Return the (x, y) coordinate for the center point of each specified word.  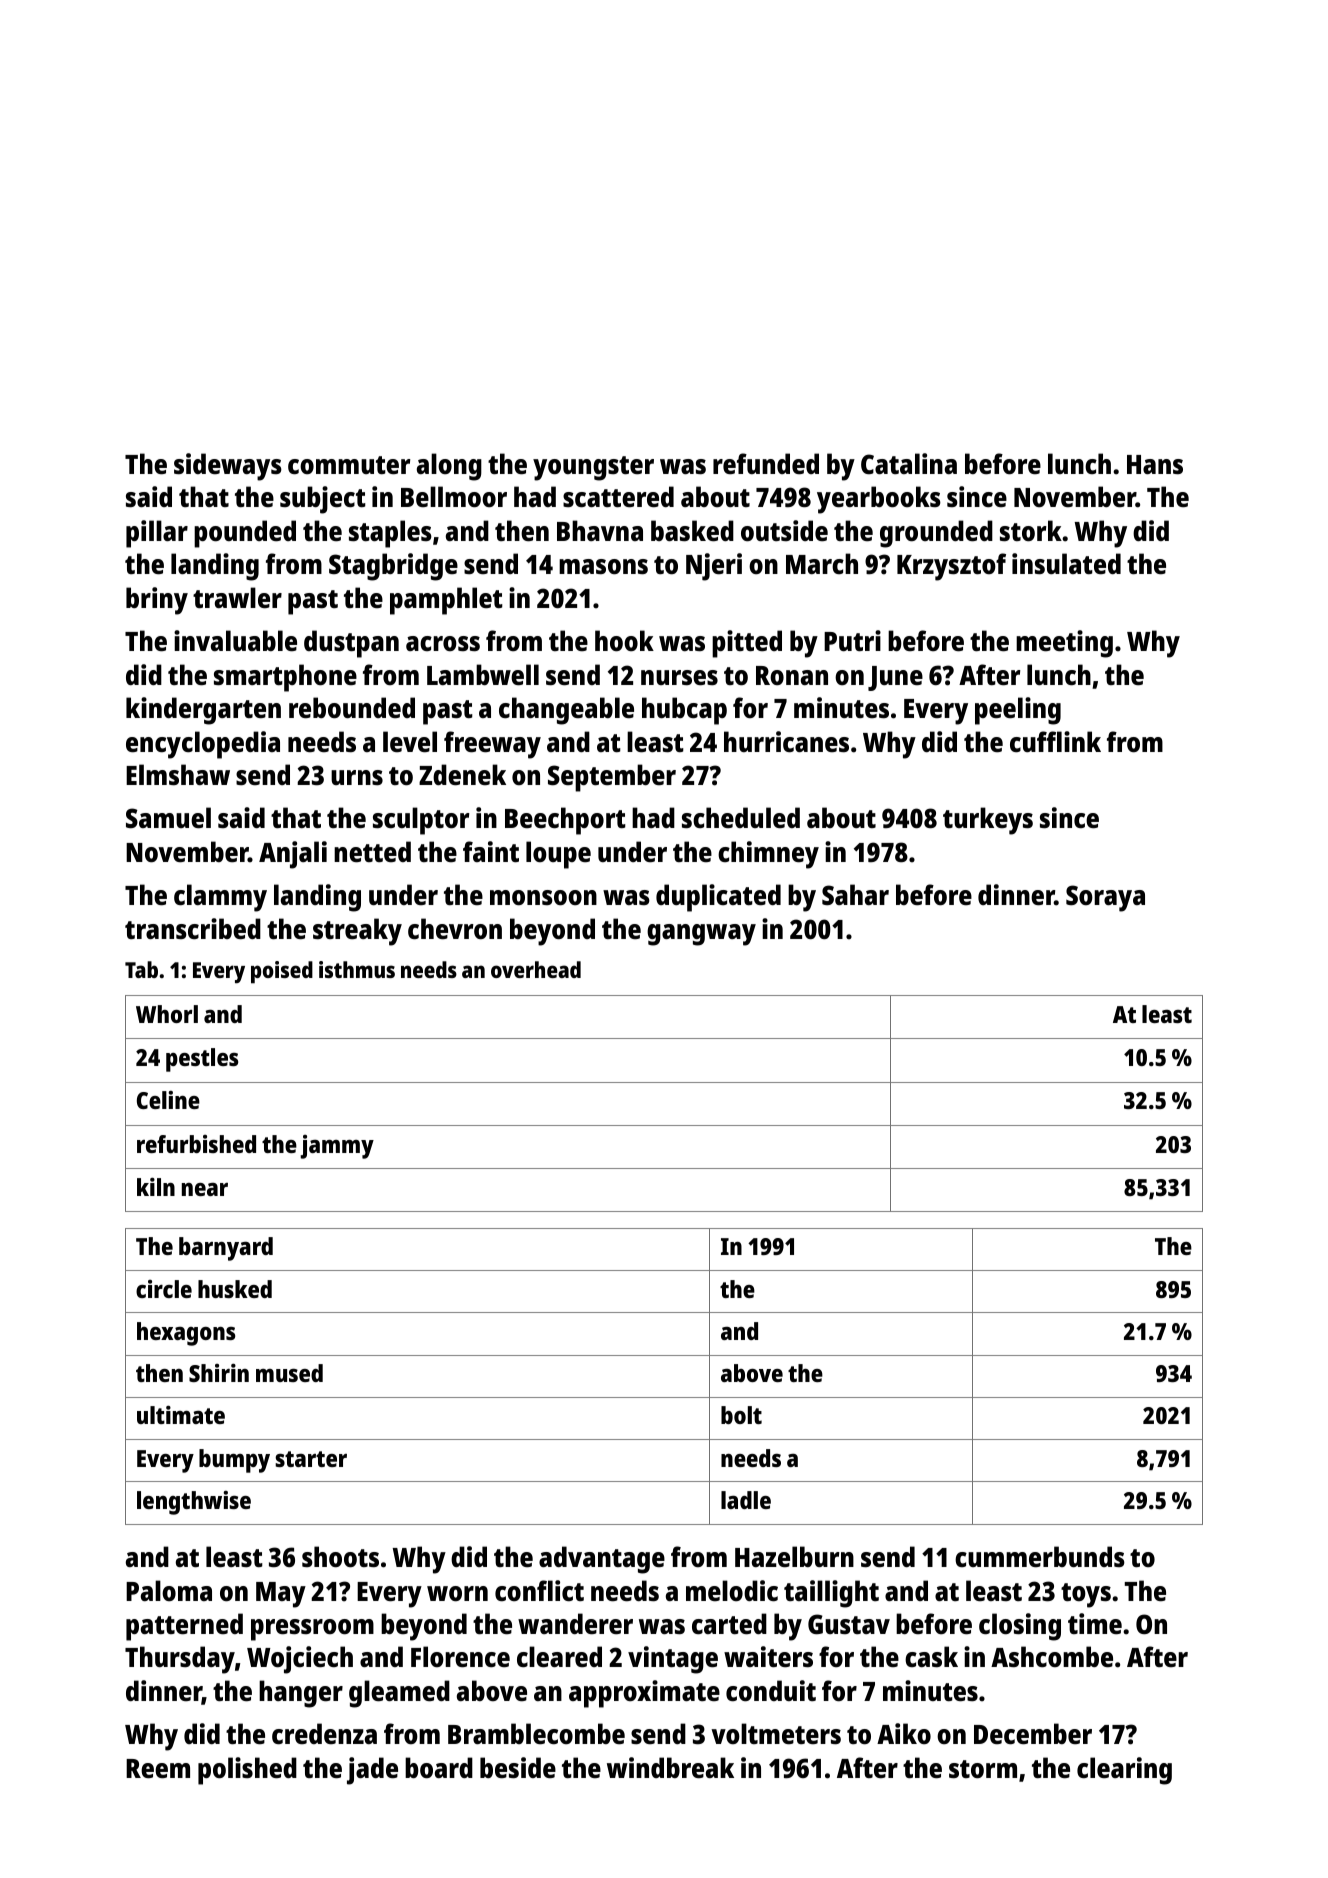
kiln (156, 1187)
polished (247, 1771)
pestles (202, 1060)
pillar (157, 534)
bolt (741, 1415)
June (895, 678)
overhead (536, 969)
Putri (852, 640)
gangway (701, 935)
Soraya (1105, 898)
